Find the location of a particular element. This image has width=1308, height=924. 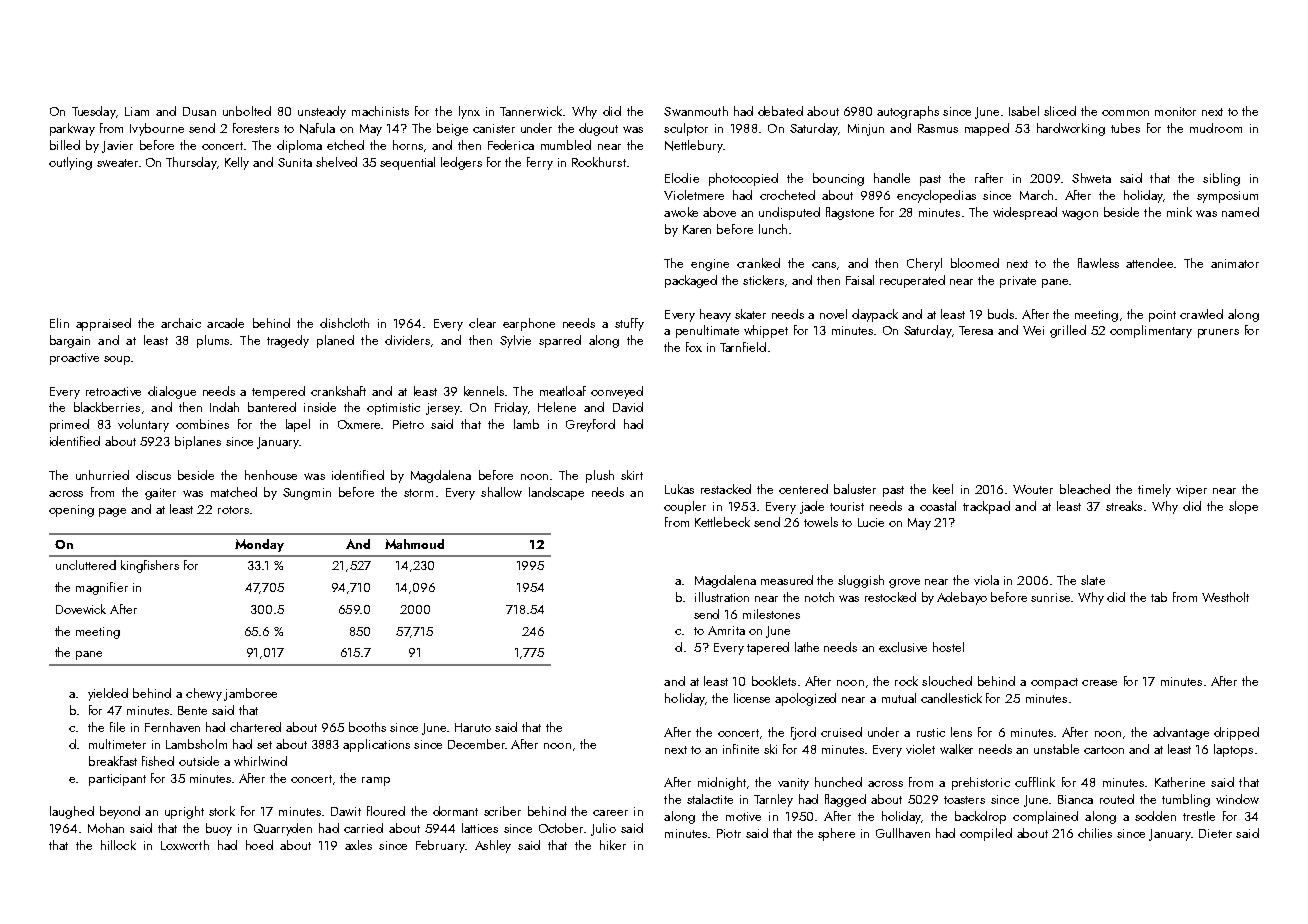

symposium is located at coordinates (1227, 197).
